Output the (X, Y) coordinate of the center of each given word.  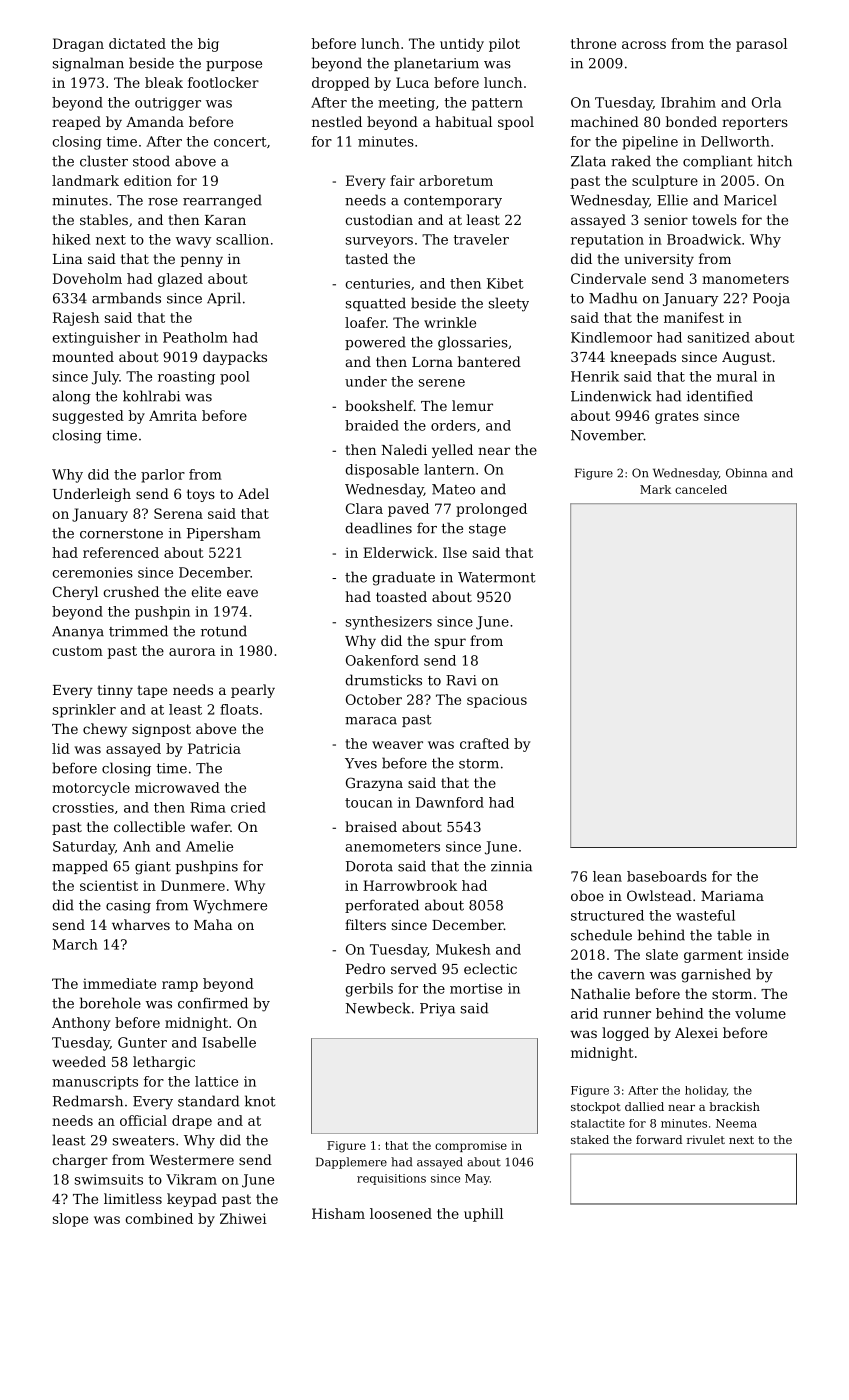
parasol (761, 45)
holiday (706, 1091)
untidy (462, 45)
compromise (471, 1146)
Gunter (142, 1042)
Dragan (78, 45)
